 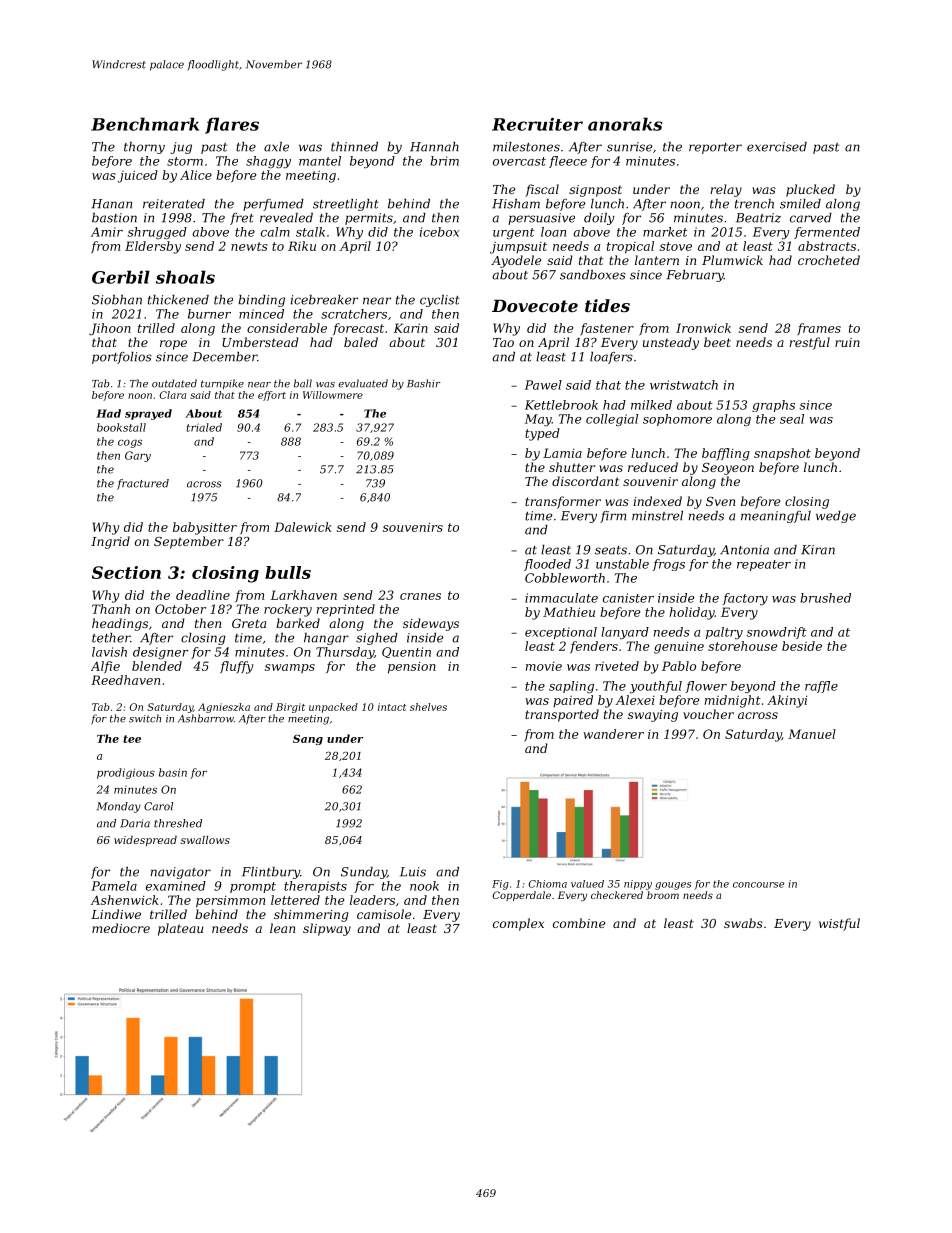 What do you see at coordinates (428, 707) in the page?
I see `shelves` at bounding box center [428, 707].
